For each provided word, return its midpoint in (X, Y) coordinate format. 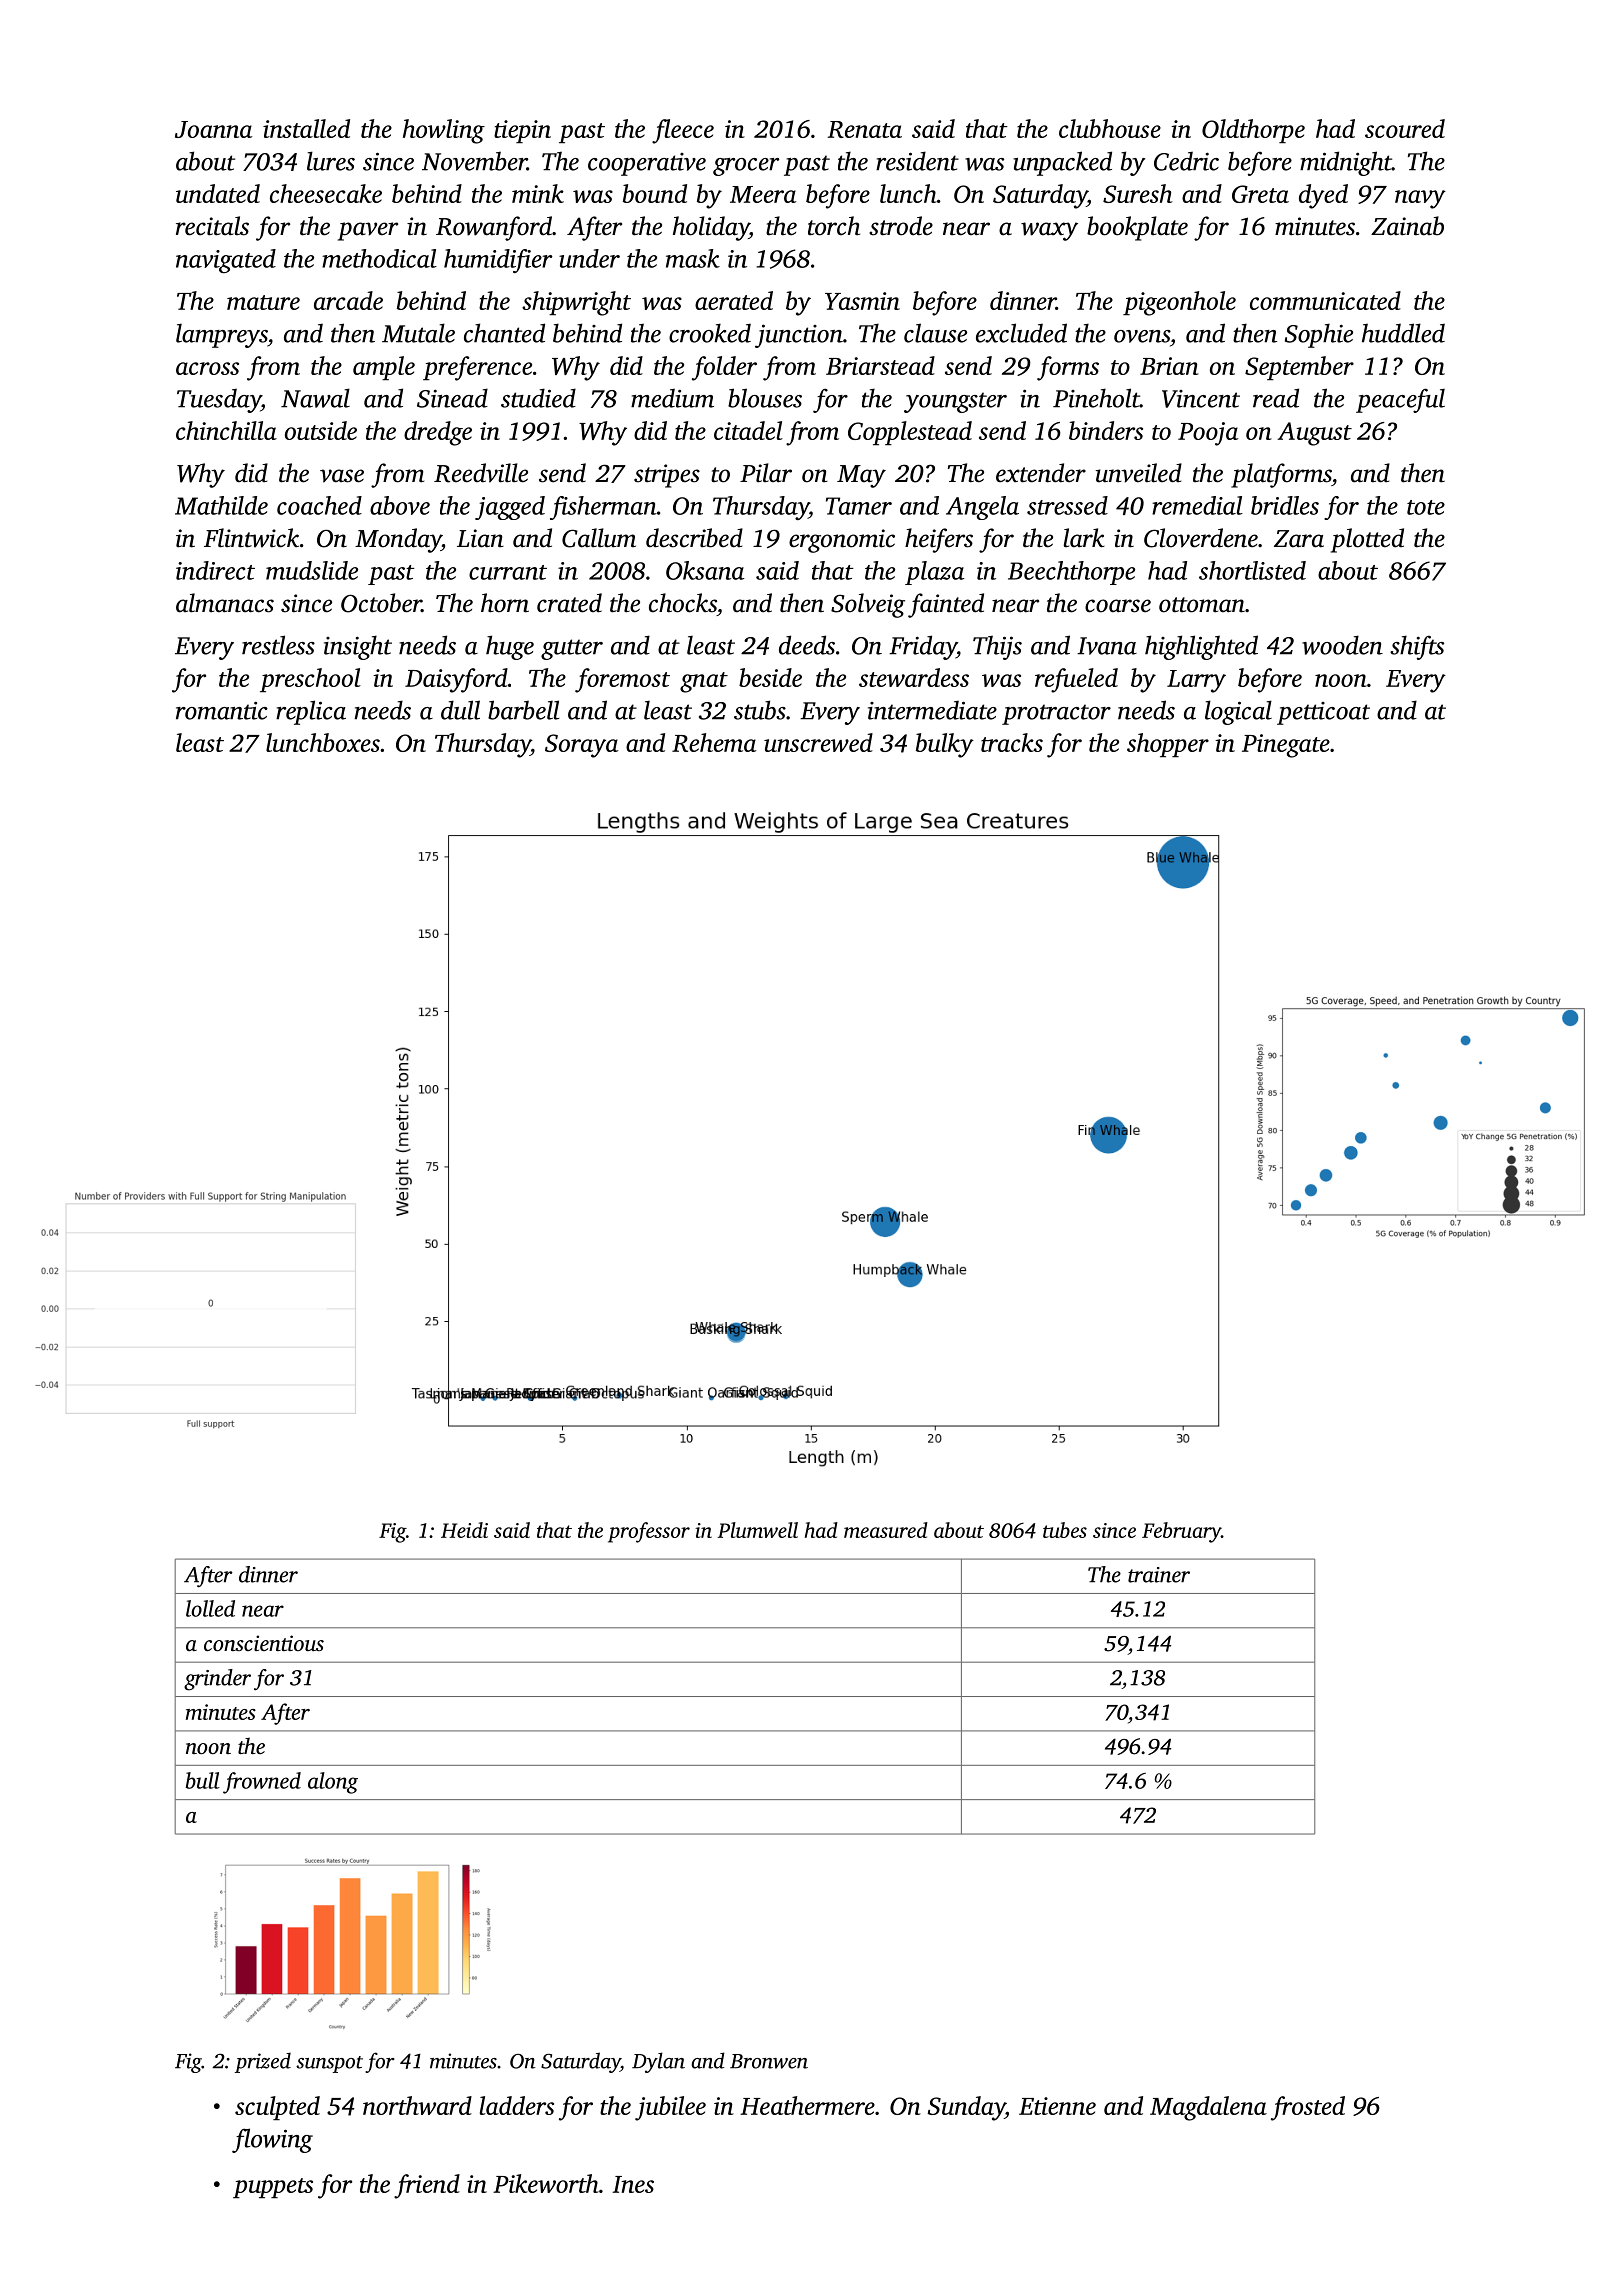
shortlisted (1252, 570)
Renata (865, 129)
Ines (633, 2184)
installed (306, 128)
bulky (945, 745)
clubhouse (1110, 128)
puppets (273, 2188)
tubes (1065, 1530)
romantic (222, 711)
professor (649, 1532)
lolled (210, 1608)
